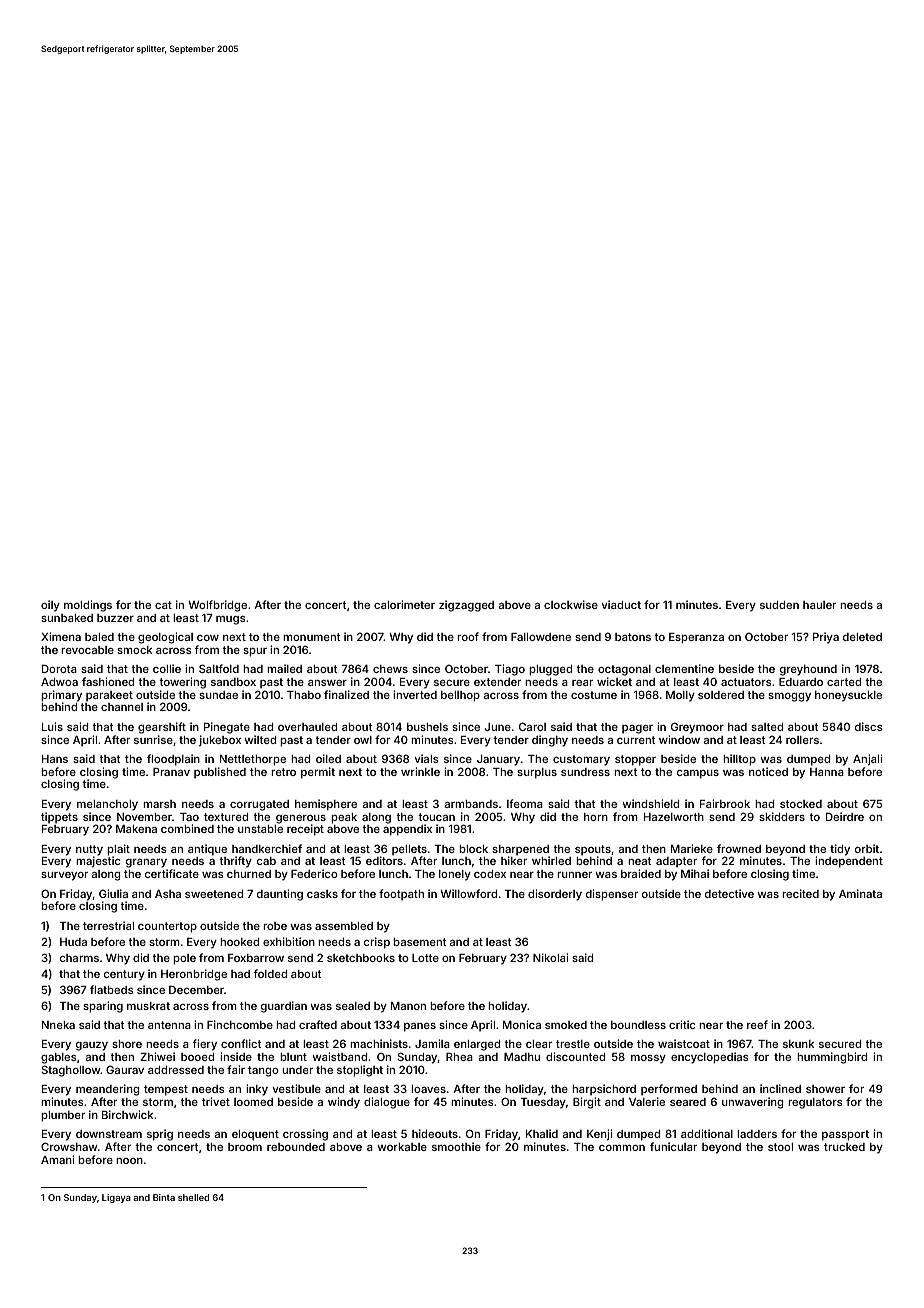 This screenshot has height=1308, width=924. What do you see at coordinates (187, 828) in the screenshot?
I see `combined` at bounding box center [187, 828].
